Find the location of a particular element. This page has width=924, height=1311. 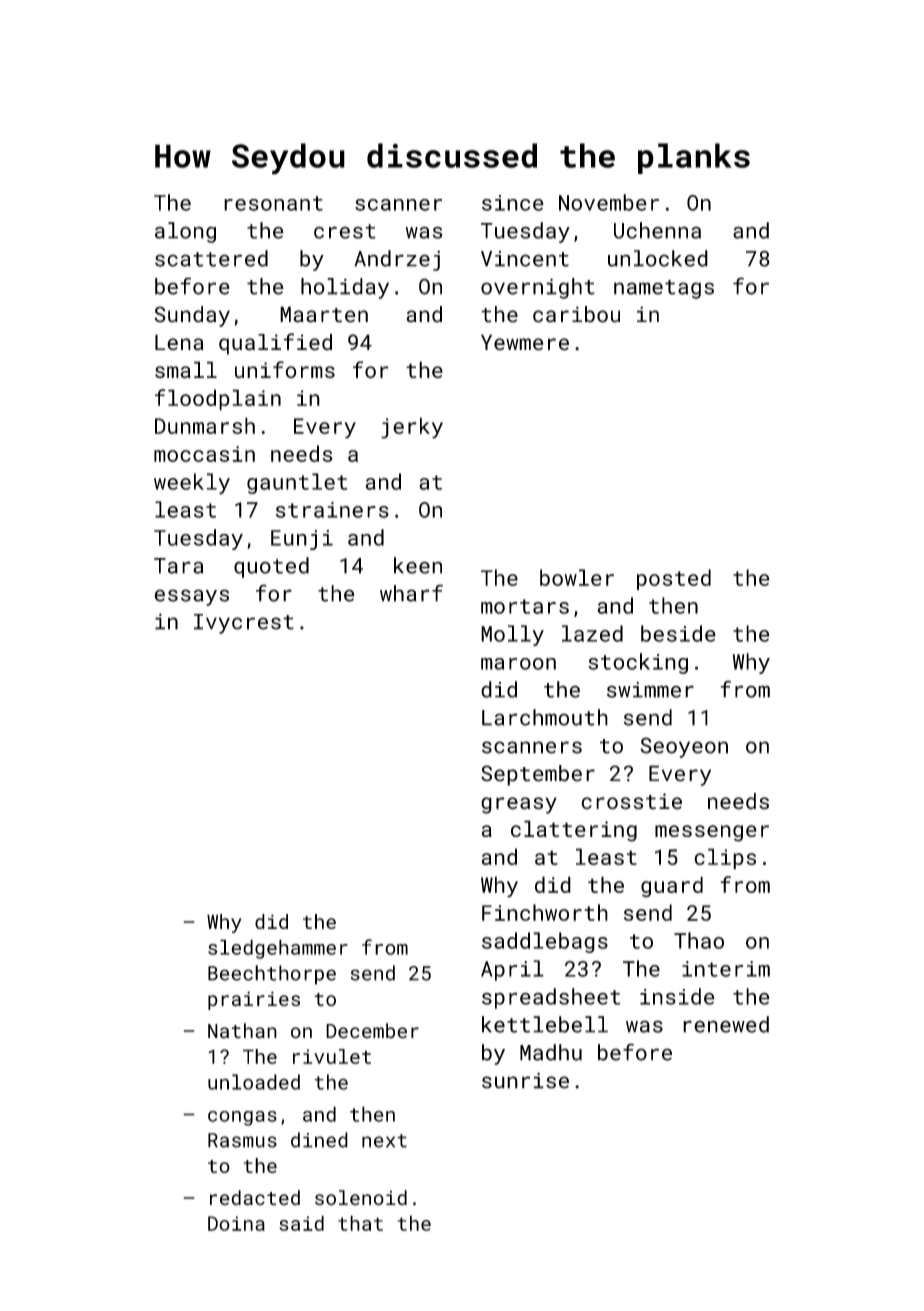

December is located at coordinates (372, 1031).
